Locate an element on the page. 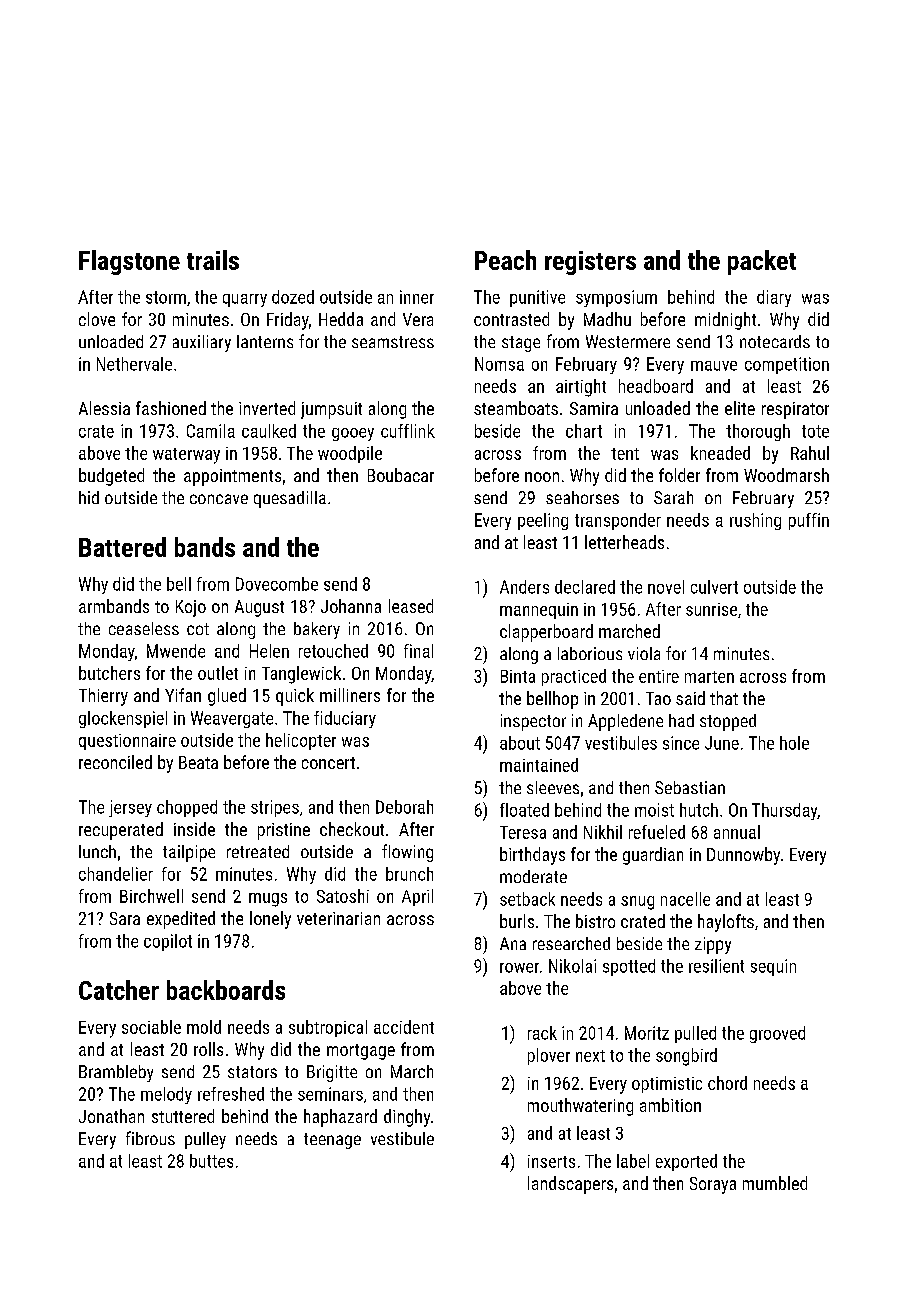  hole is located at coordinates (794, 743).
